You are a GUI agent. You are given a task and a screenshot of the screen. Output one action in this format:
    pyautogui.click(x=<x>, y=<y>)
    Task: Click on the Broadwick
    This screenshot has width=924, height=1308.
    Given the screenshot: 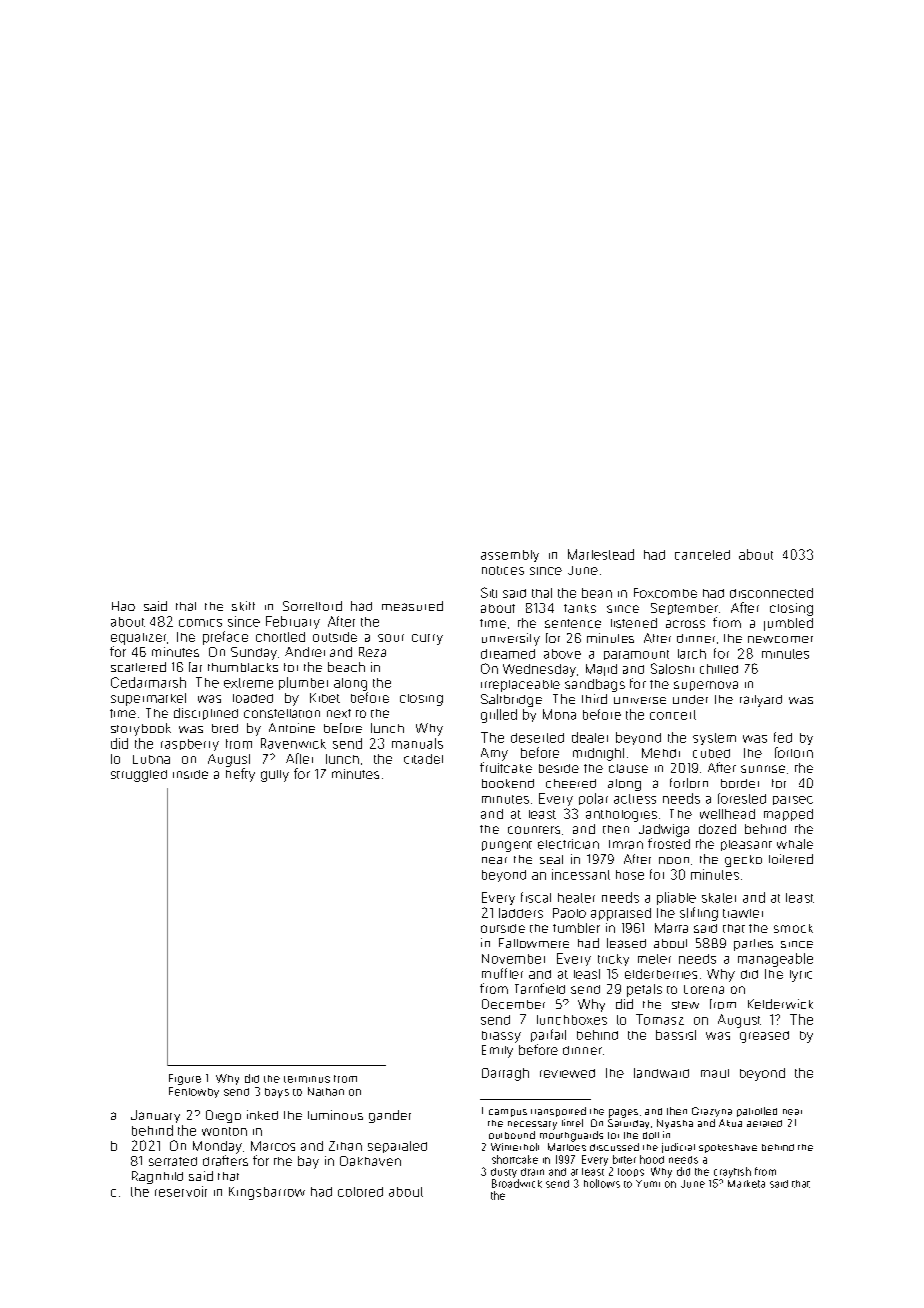 What is the action you would take?
    pyautogui.click(x=517, y=1183)
